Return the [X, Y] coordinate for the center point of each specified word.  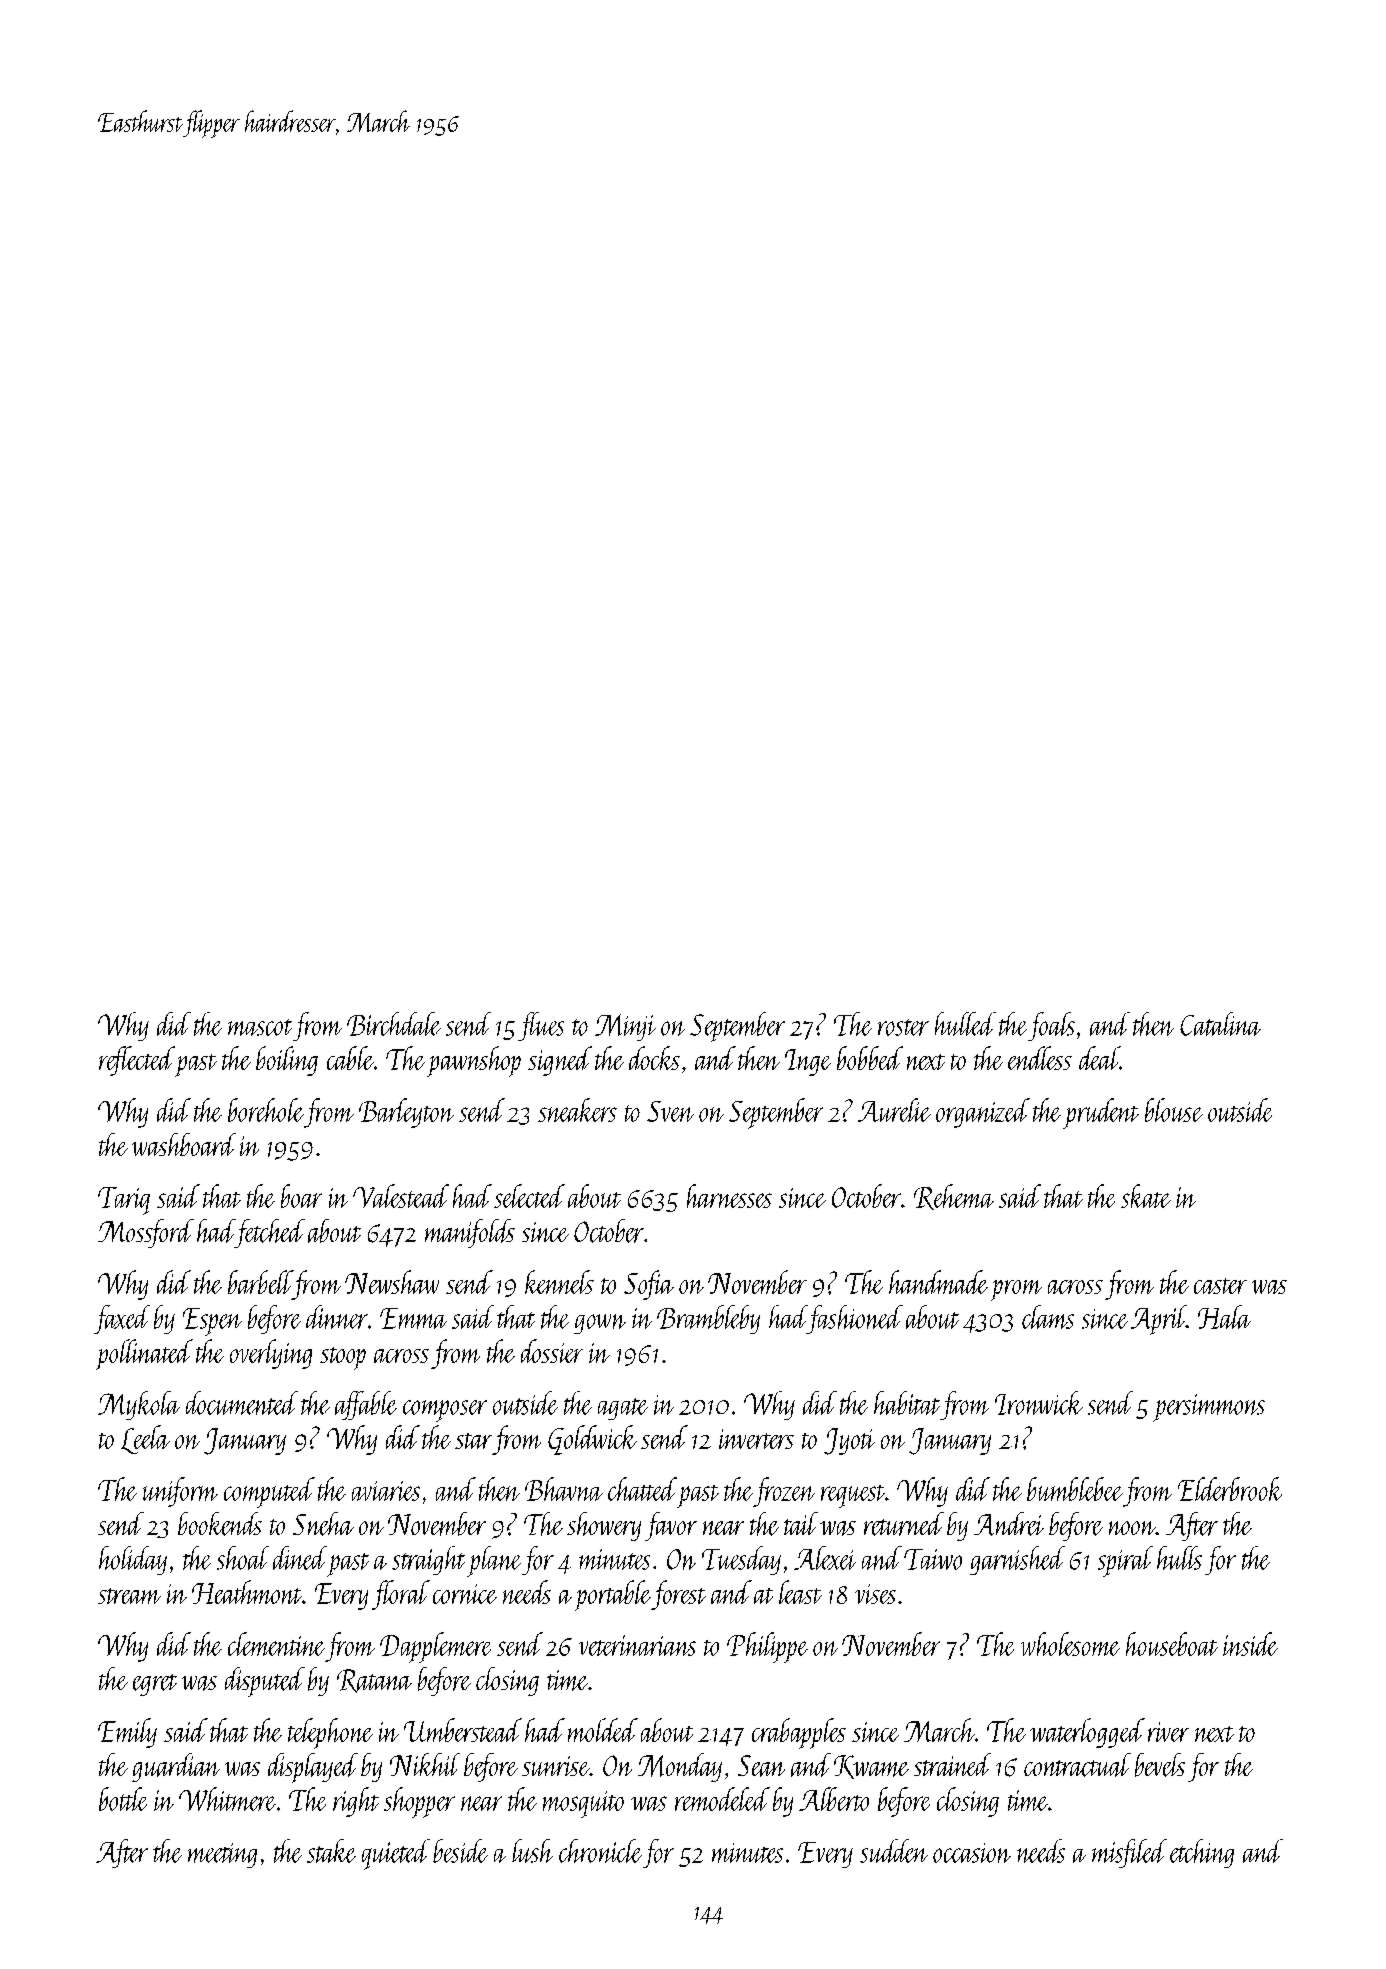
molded [603, 1730]
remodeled [722, 1799]
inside [1250, 1644]
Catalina [1220, 1024]
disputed [265, 1682]
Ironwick [1039, 1403]
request [853, 1496]
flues [541, 1026]
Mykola [139, 1405]
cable [350, 1058]
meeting [222, 1855]
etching [1202, 1853]
